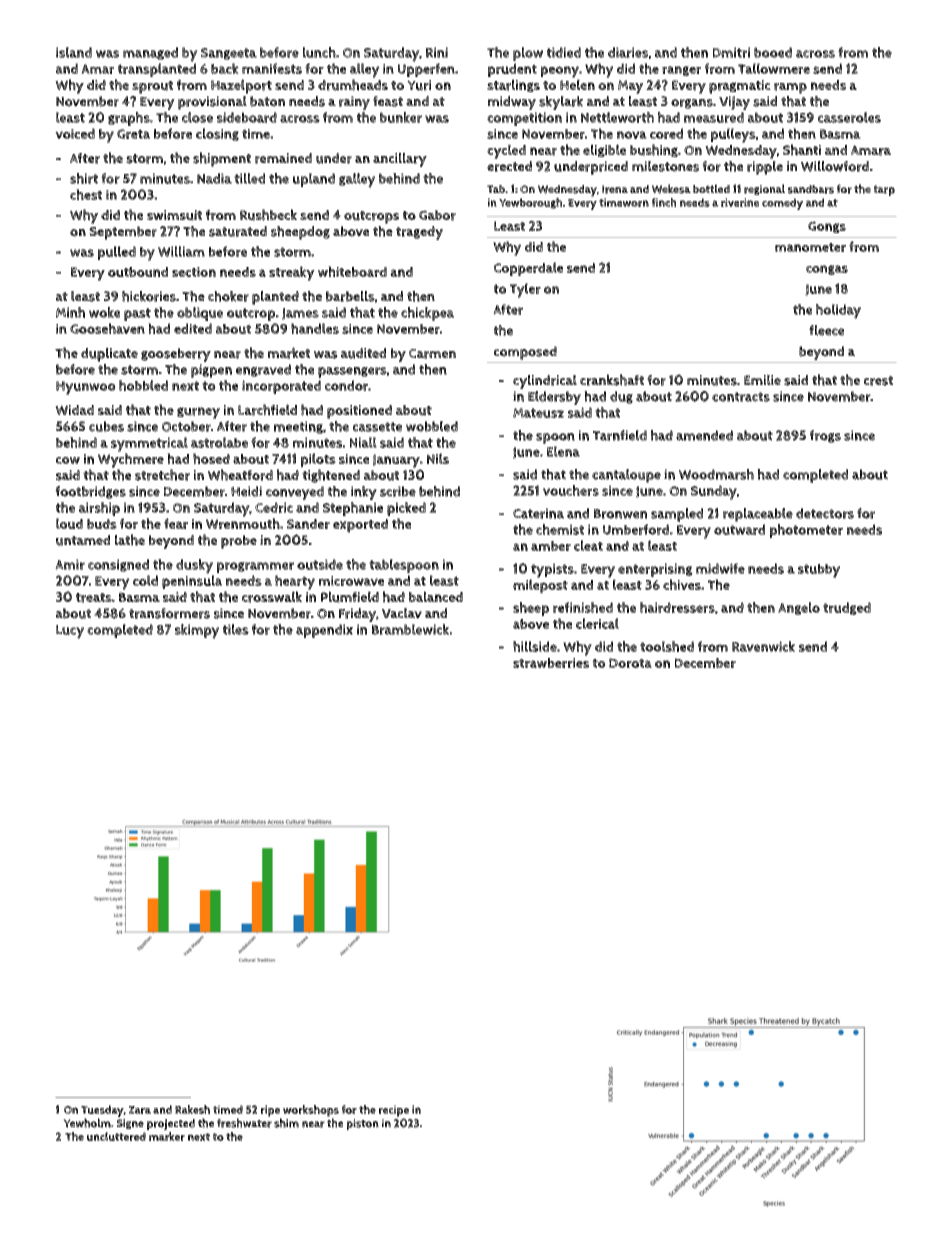  Describe the element at coordinates (286, 1123) in the page. I see `shim` at that location.
